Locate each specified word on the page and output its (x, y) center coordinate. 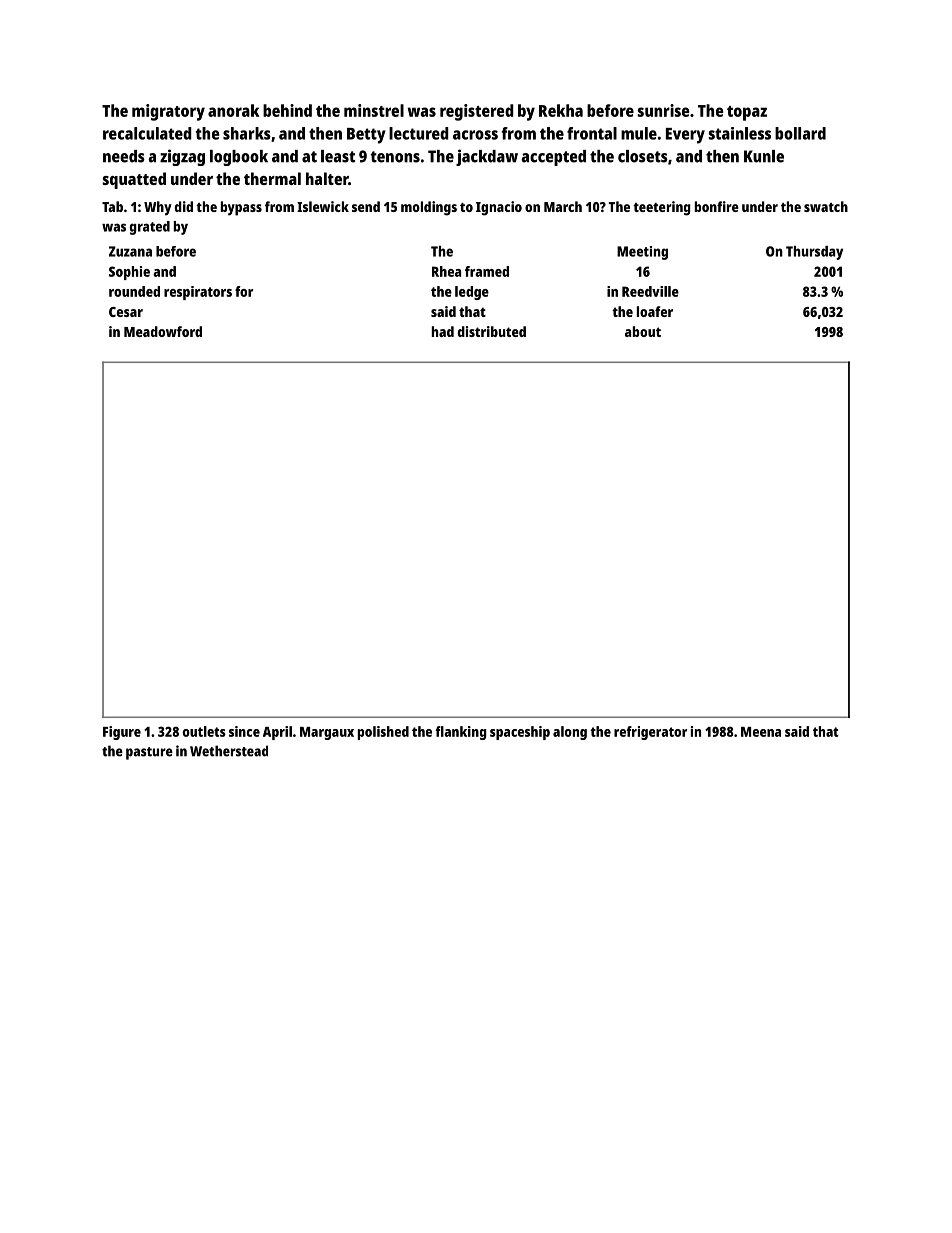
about (643, 331)
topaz (747, 113)
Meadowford (163, 331)
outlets (204, 731)
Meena (761, 732)
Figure (122, 733)
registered (477, 112)
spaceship (520, 733)
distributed (492, 331)
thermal (272, 178)
